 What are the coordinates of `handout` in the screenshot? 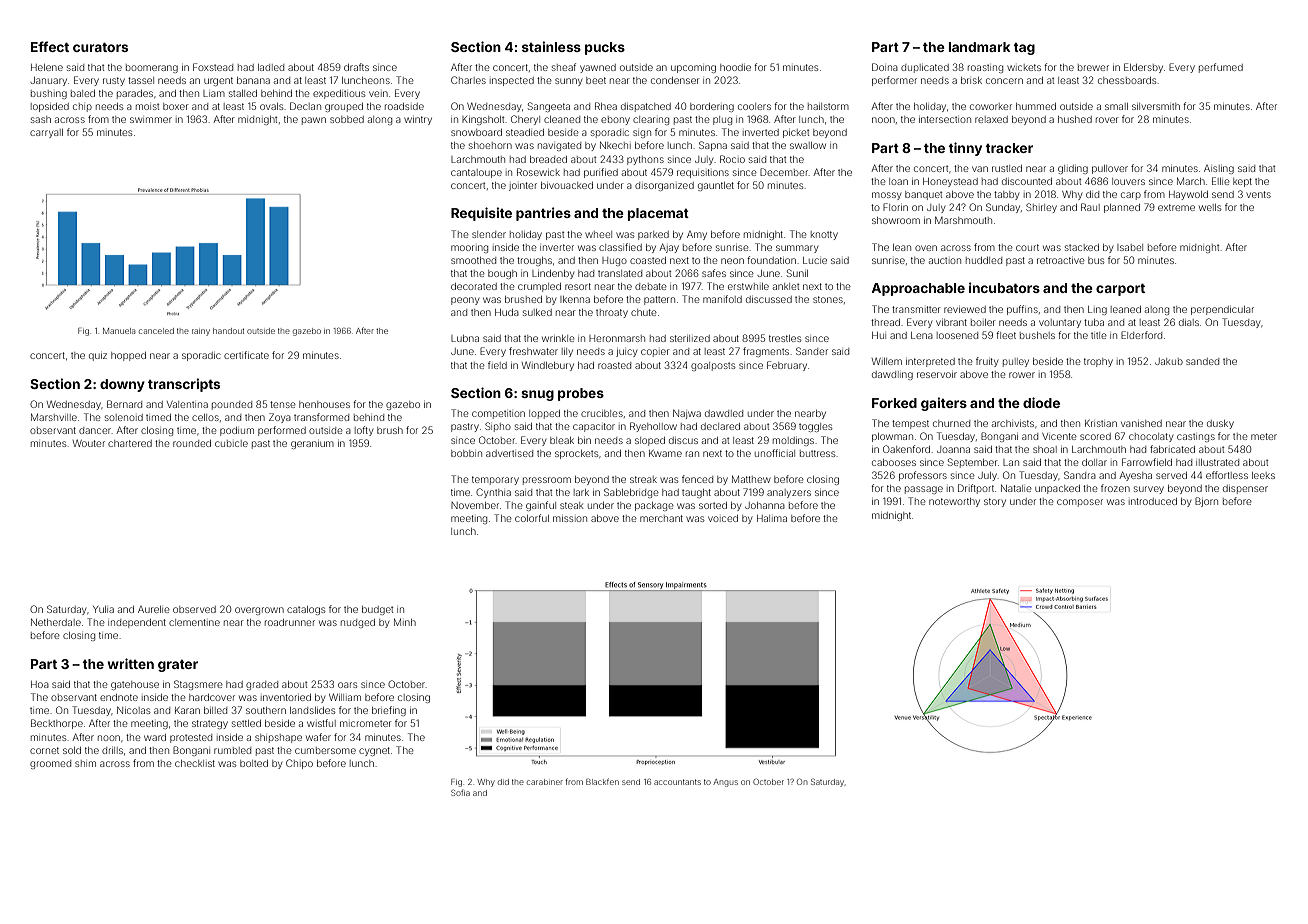 It's located at (228, 331).
